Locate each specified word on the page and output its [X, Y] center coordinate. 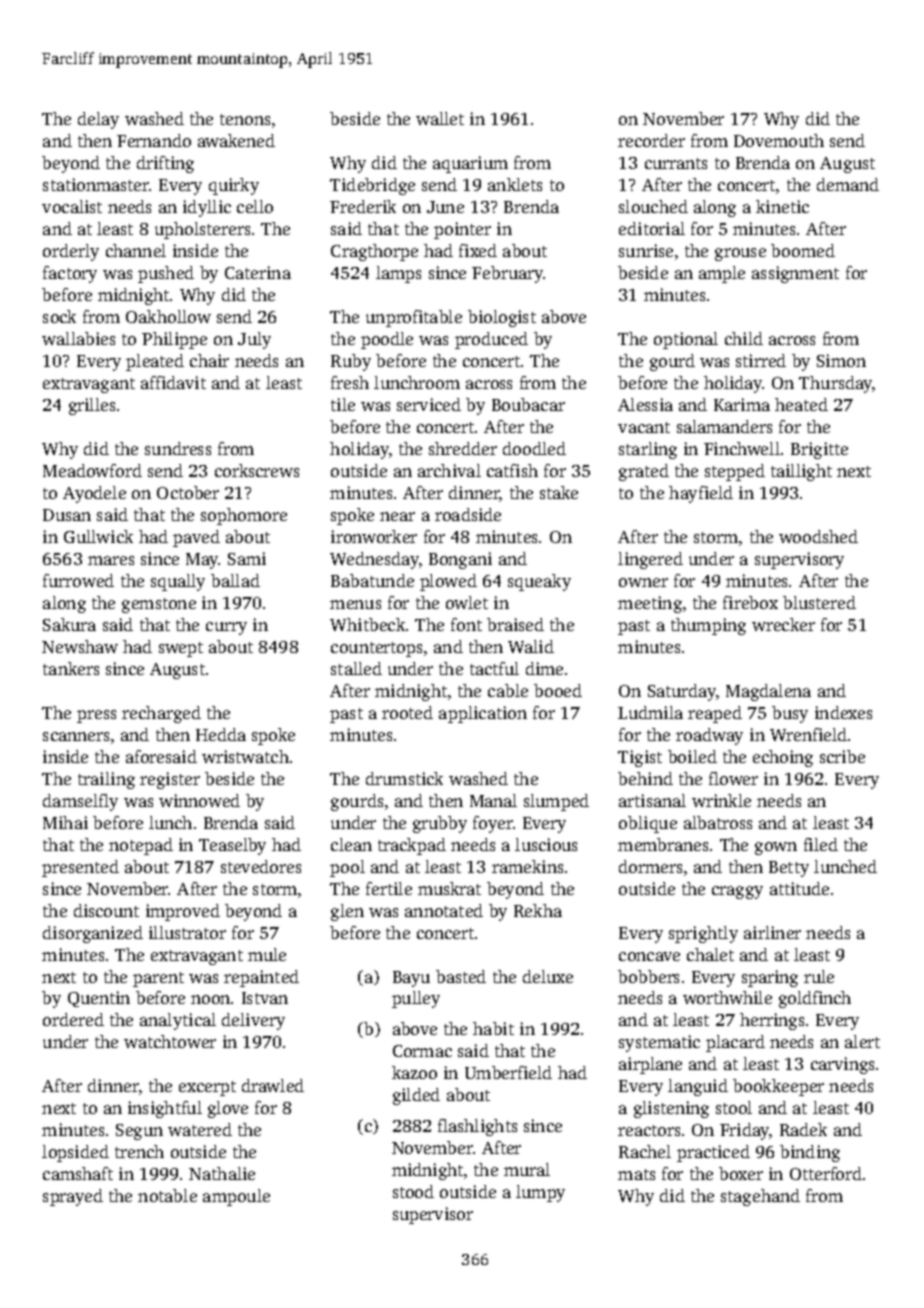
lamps [398, 274]
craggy [737, 892]
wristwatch [245, 756]
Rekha [538, 910]
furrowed [78, 580]
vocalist [72, 206]
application [483, 714]
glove [228, 1109]
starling [648, 450]
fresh [350, 382]
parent [158, 979]
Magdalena [768, 692]
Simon [841, 360]
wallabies [78, 338]
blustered [819, 602]
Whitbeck [367, 624]
